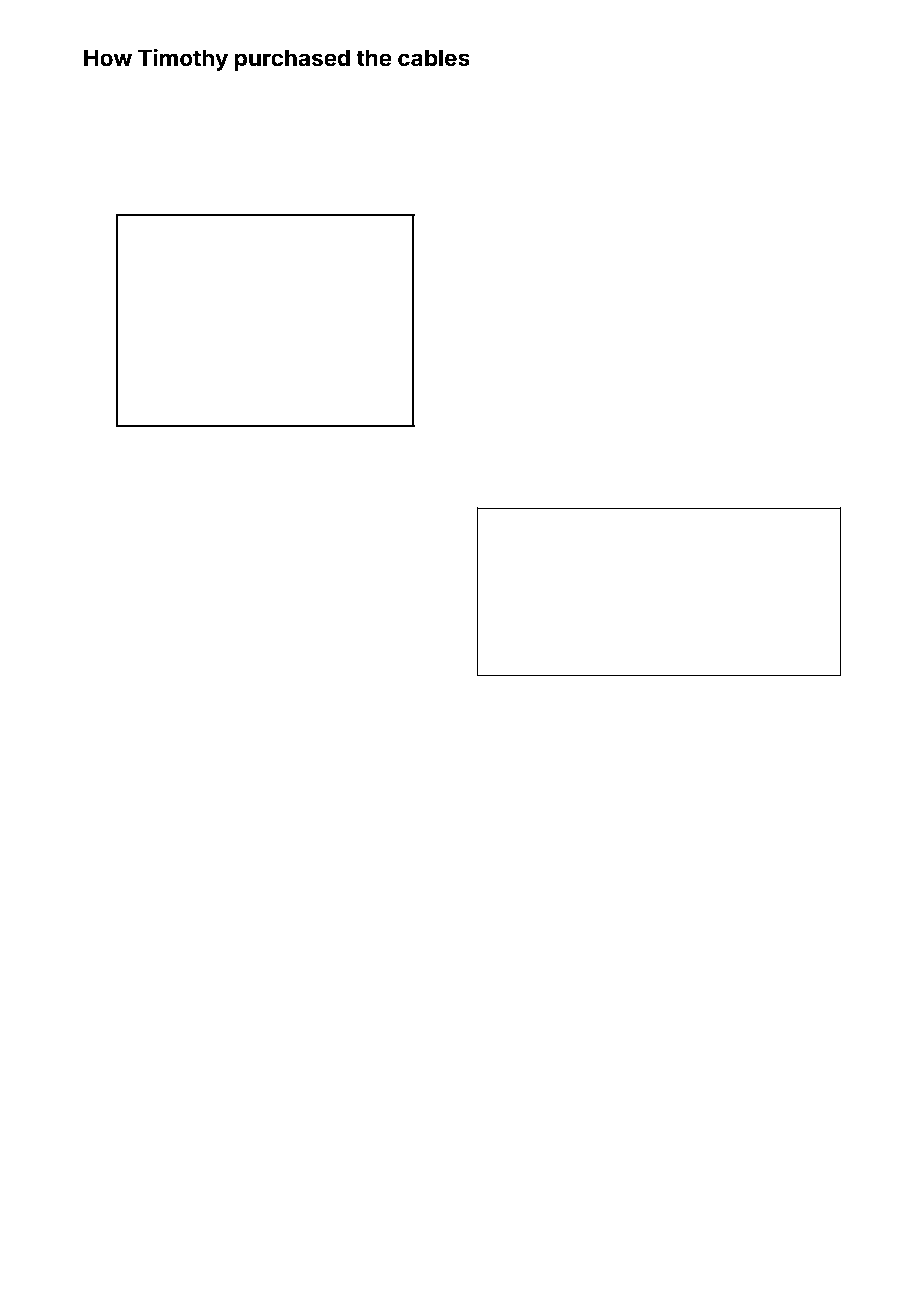 The image size is (924, 1308). What do you see at coordinates (703, 718) in the image?
I see `Shweta` at bounding box center [703, 718].
